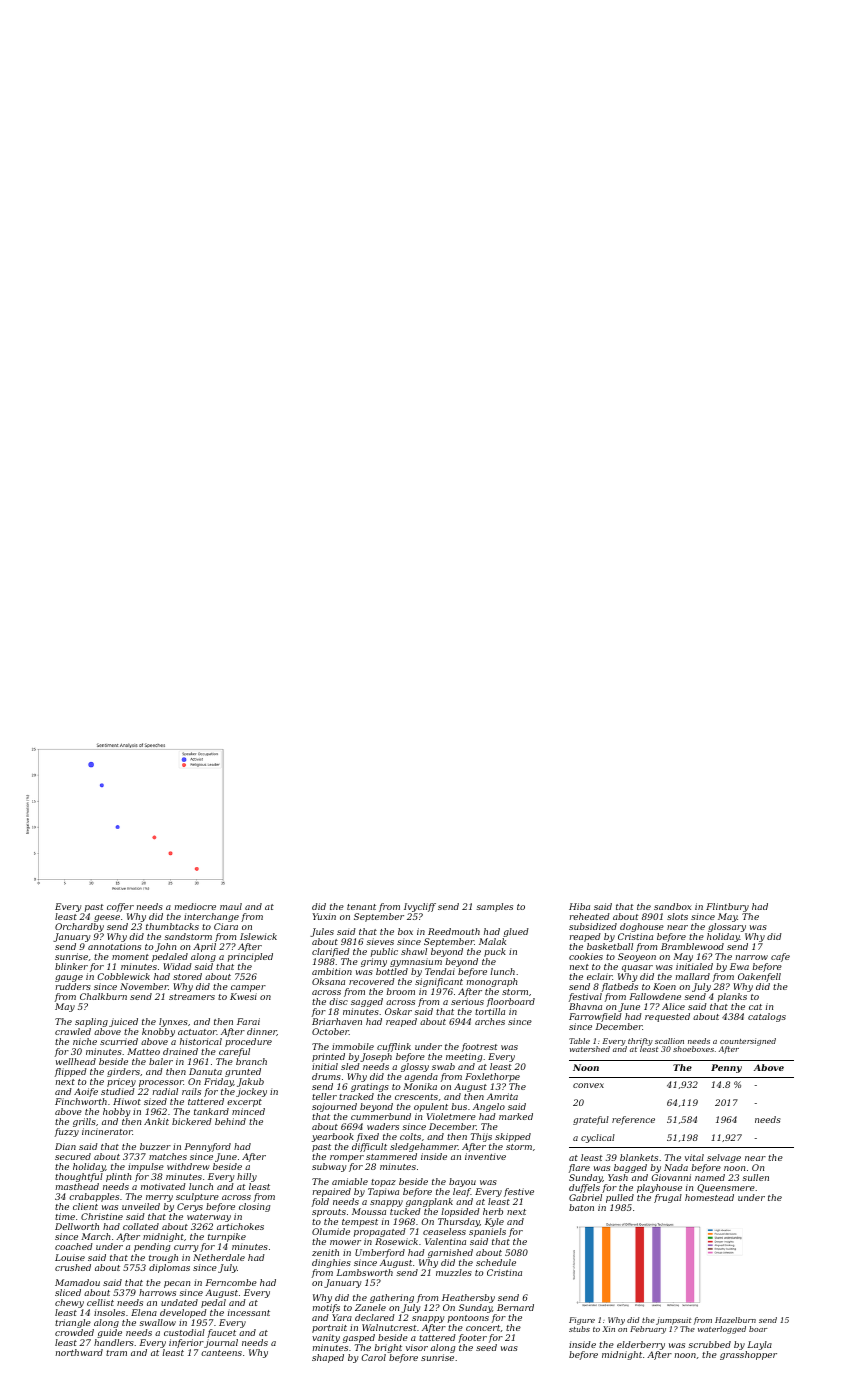  Describe the element at coordinates (668, 1198) in the document. I see `frugal` at that location.
